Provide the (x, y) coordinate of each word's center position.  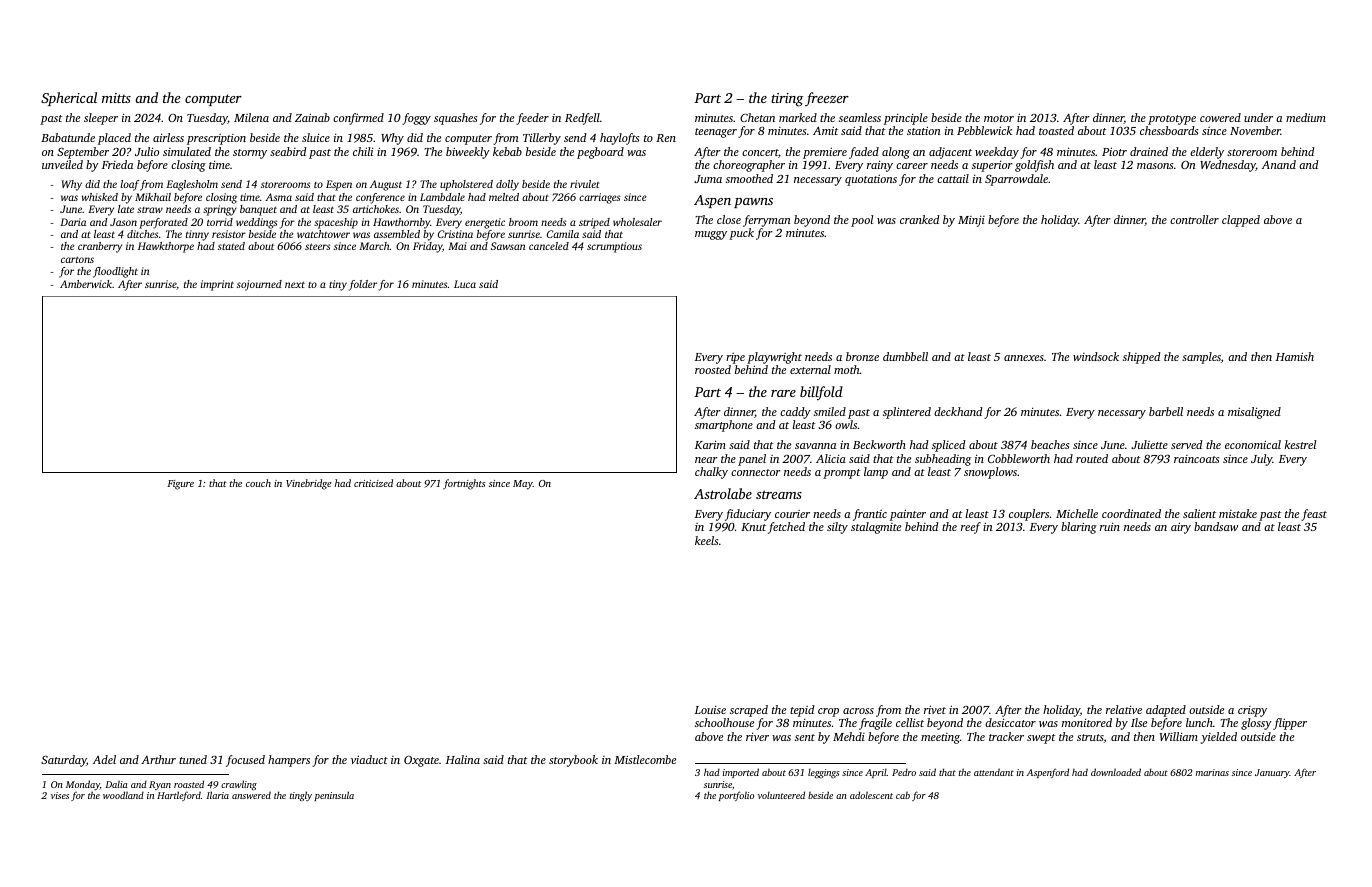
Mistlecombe (645, 759)
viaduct (369, 759)
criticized (373, 483)
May (523, 485)
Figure (180, 485)
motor (999, 118)
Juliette (1149, 444)
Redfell (582, 119)
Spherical (69, 99)
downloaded (1116, 772)
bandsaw (1216, 526)
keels (707, 540)
